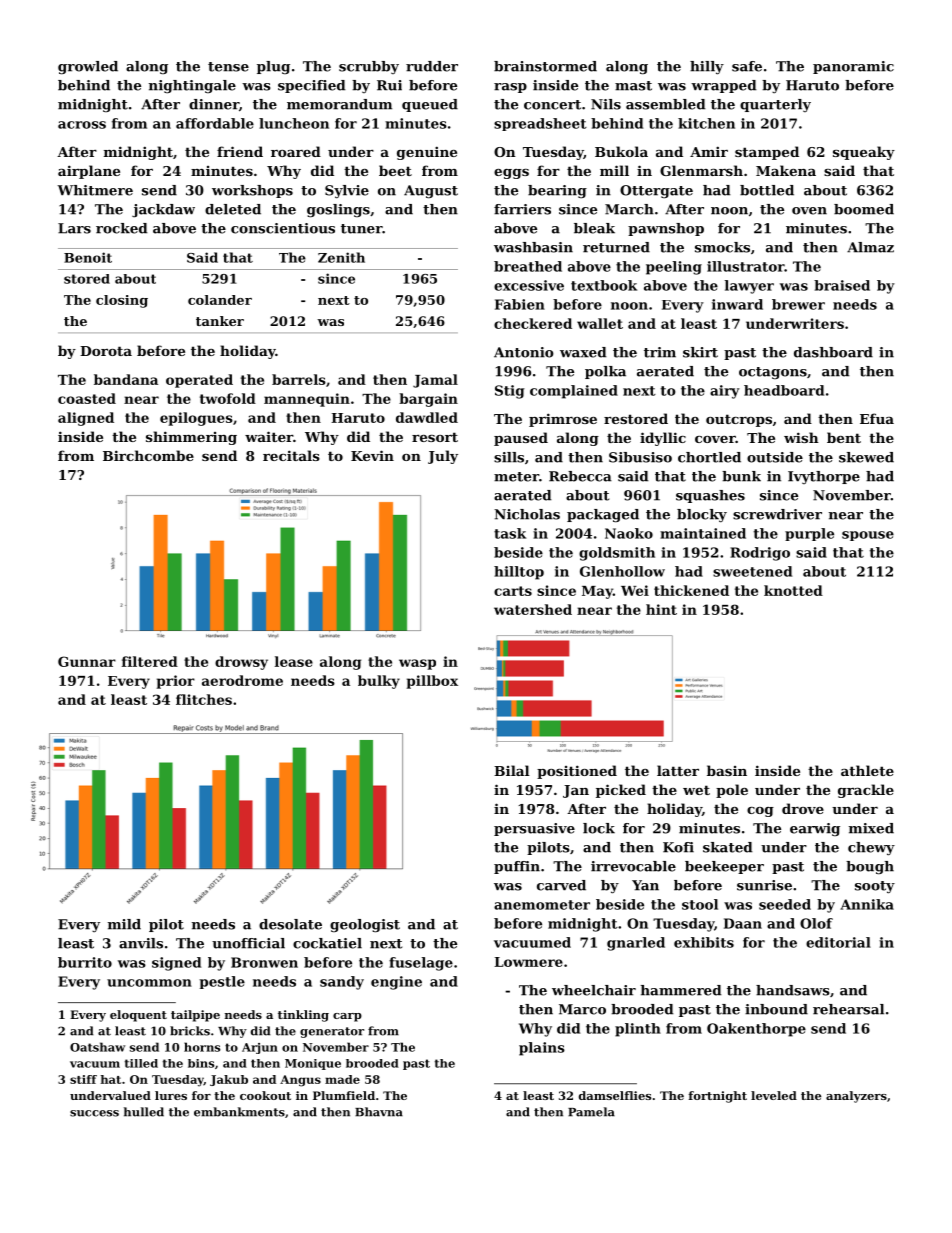  What do you see at coordinates (106, 351) in the screenshot?
I see `Dorota` at bounding box center [106, 351].
